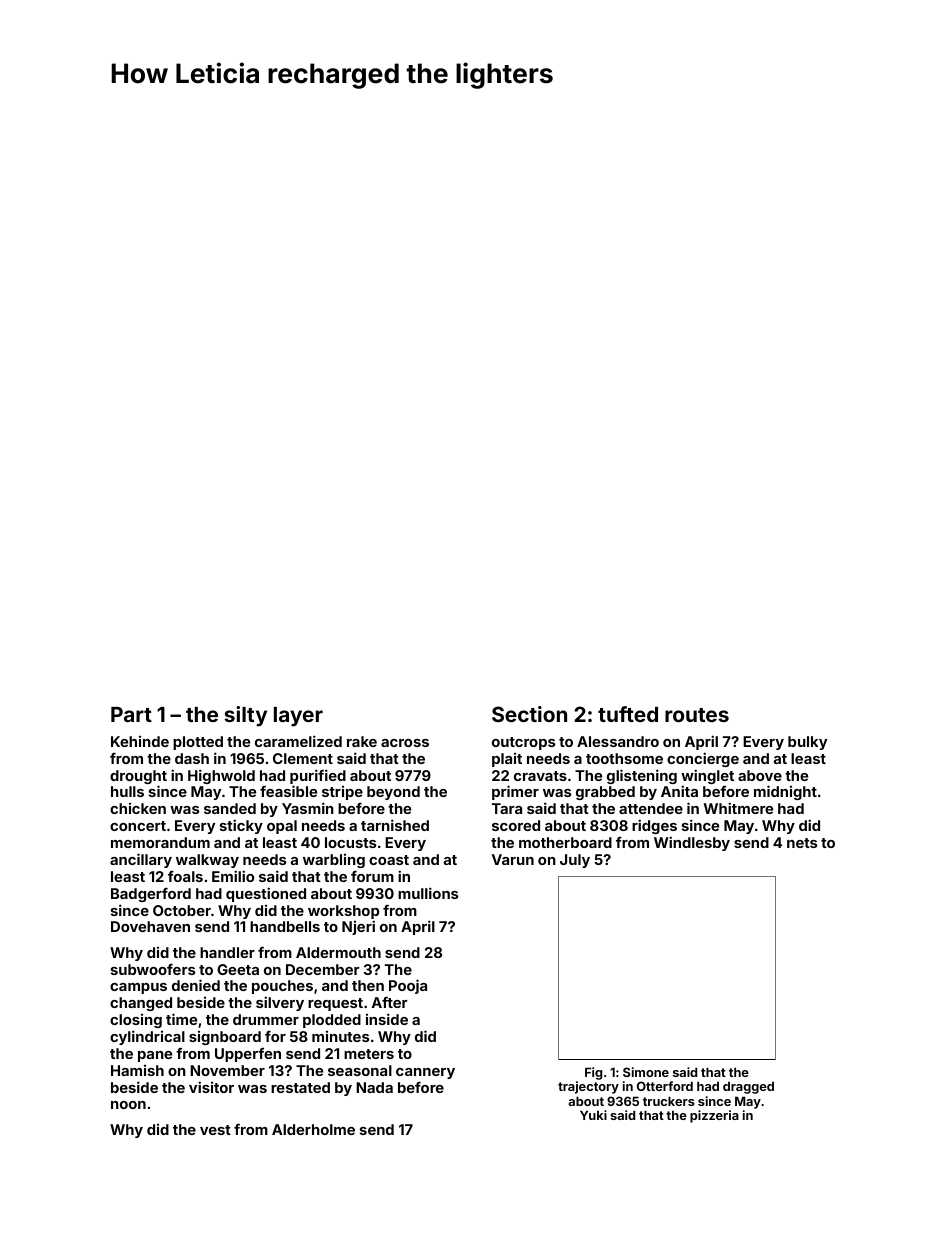 This document has width=952, height=1233. I want to click on truckers, so click(669, 1101).
